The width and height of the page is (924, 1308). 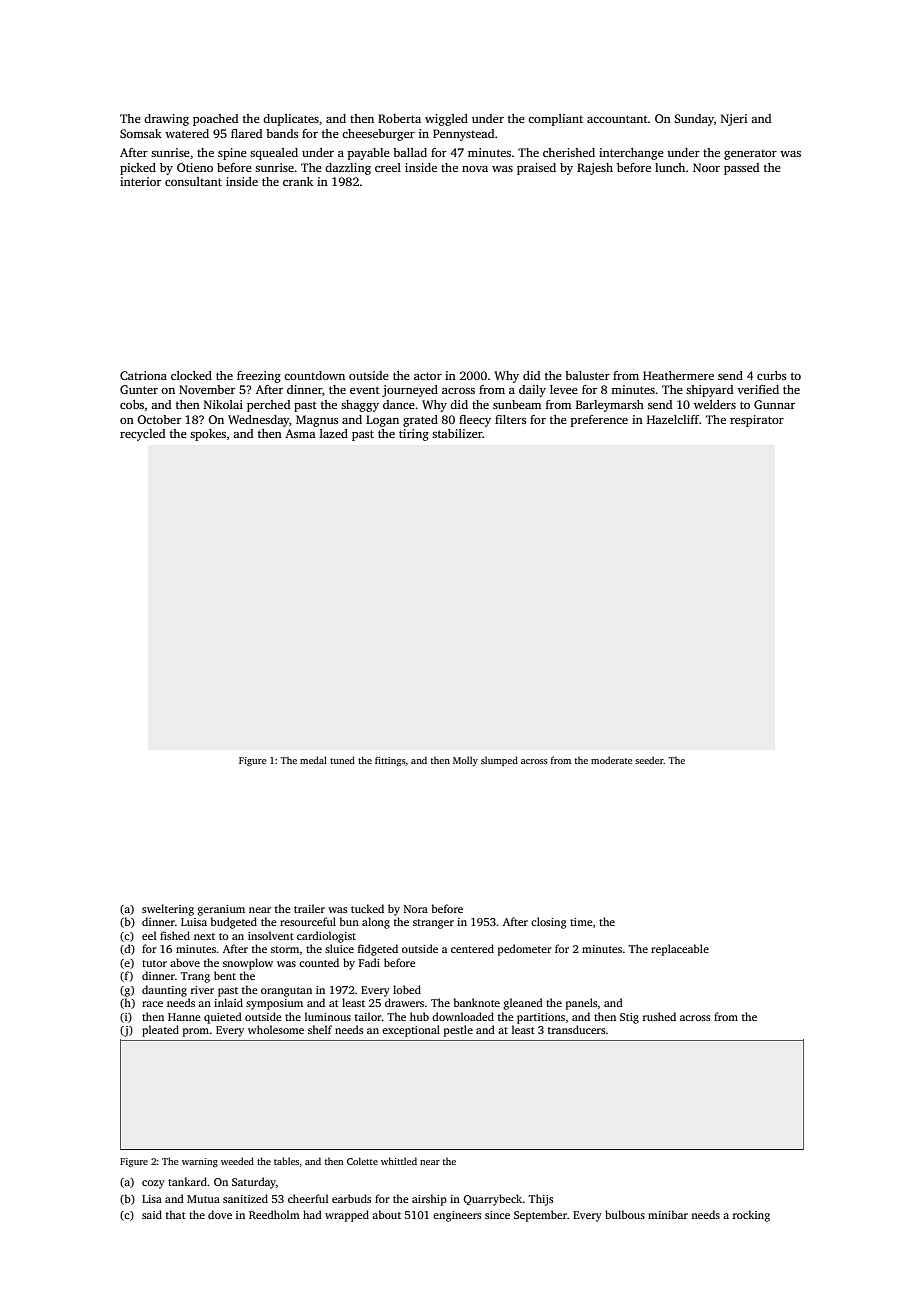 I want to click on praised, so click(x=536, y=169).
